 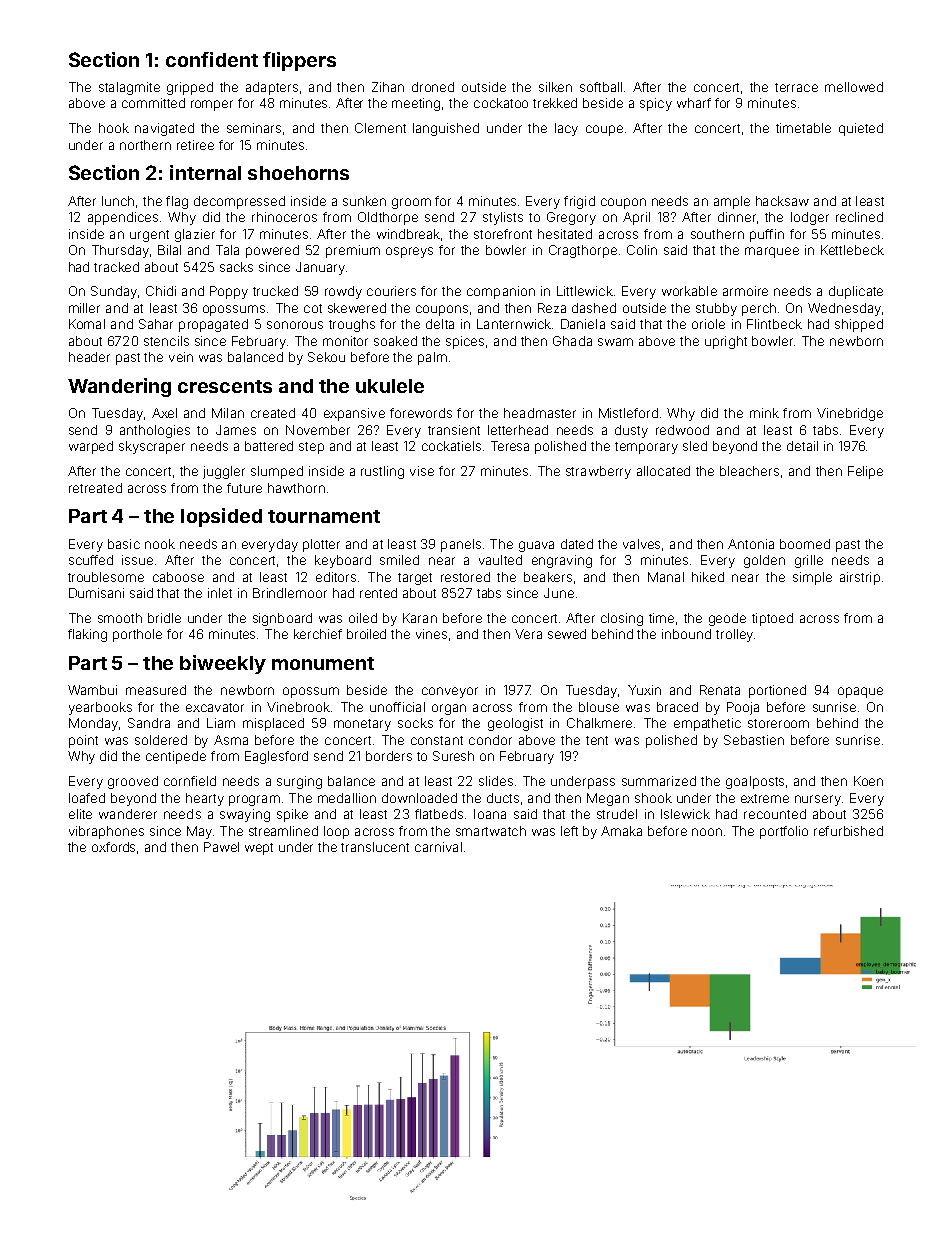 I want to click on tiptoed, so click(x=772, y=619).
